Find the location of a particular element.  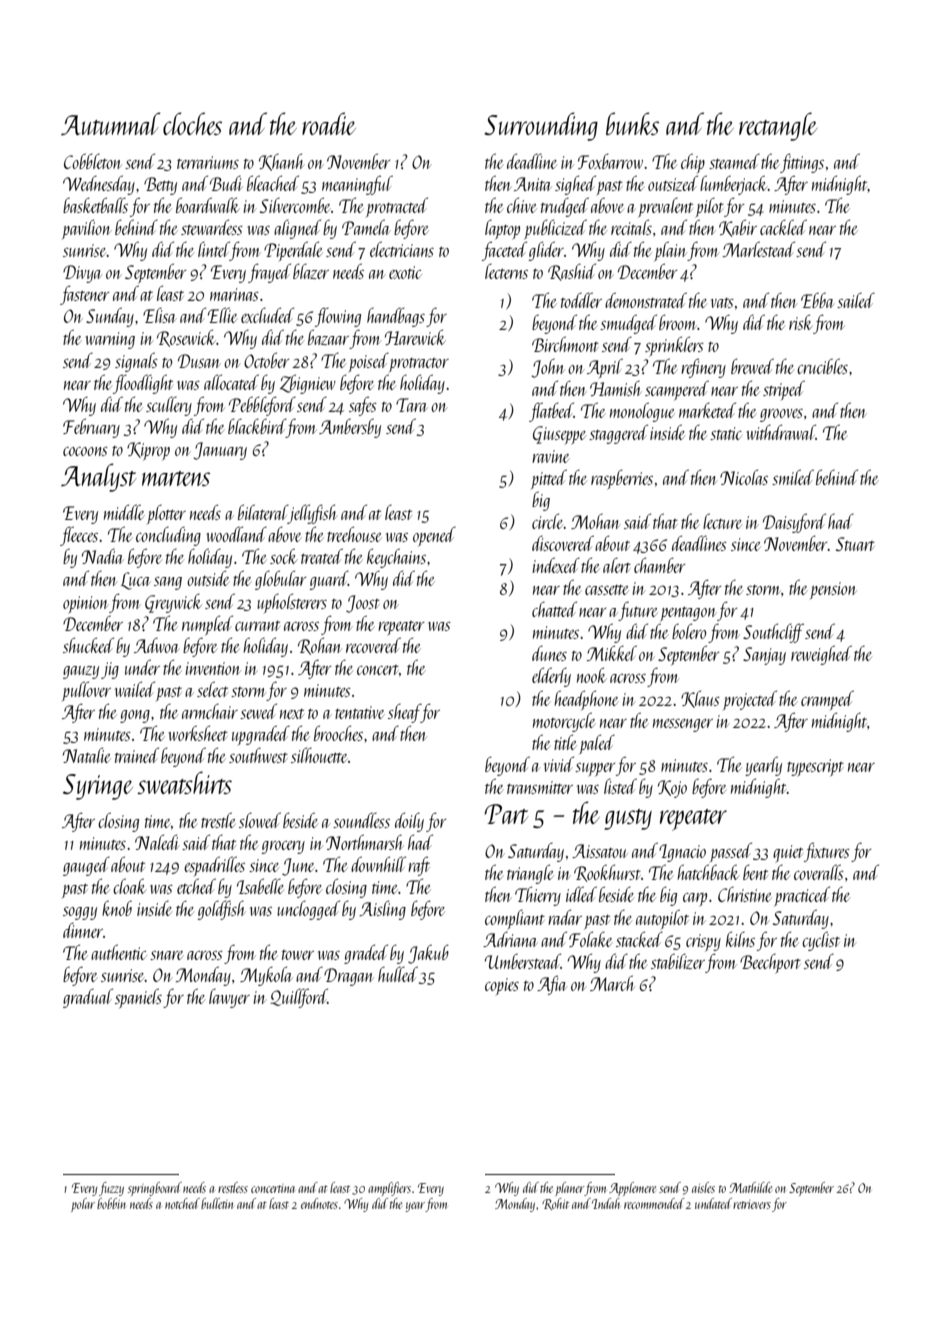

elderly is located at coordinates (551, 677).
